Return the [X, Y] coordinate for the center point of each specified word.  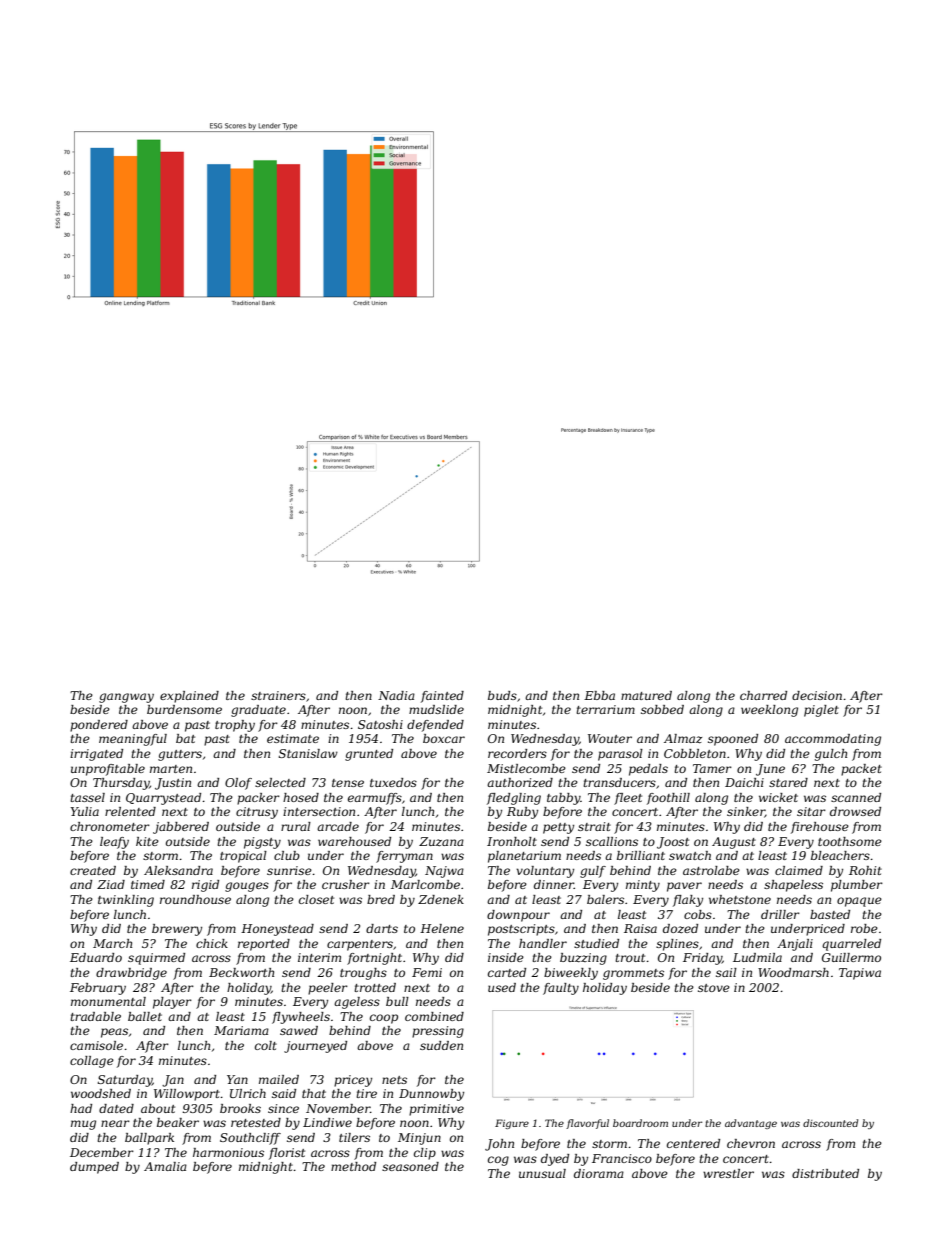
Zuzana [441, 841]
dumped [94, 1168]
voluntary [545, 872]
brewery [177, 930]
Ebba [599, 695]
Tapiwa [860, 974]
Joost [673, 843]
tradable [95, 1016]
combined [434, 1016]
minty [643, 886]
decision [817, 695]
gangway [126, 698]
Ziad [111, 884]
